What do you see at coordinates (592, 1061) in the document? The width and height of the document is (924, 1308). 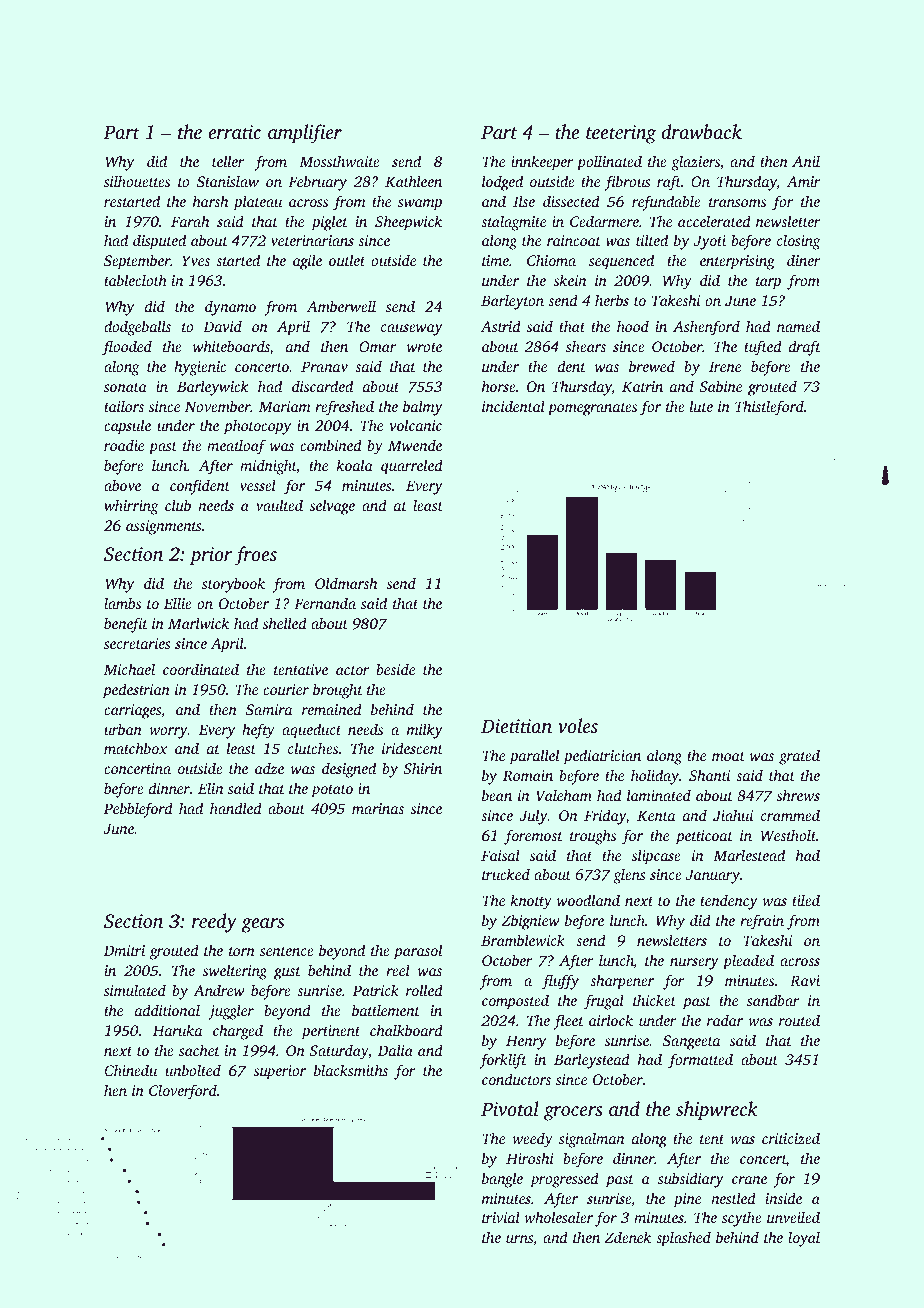 I see `Barleystead` at bounding box center [592, 1061].
